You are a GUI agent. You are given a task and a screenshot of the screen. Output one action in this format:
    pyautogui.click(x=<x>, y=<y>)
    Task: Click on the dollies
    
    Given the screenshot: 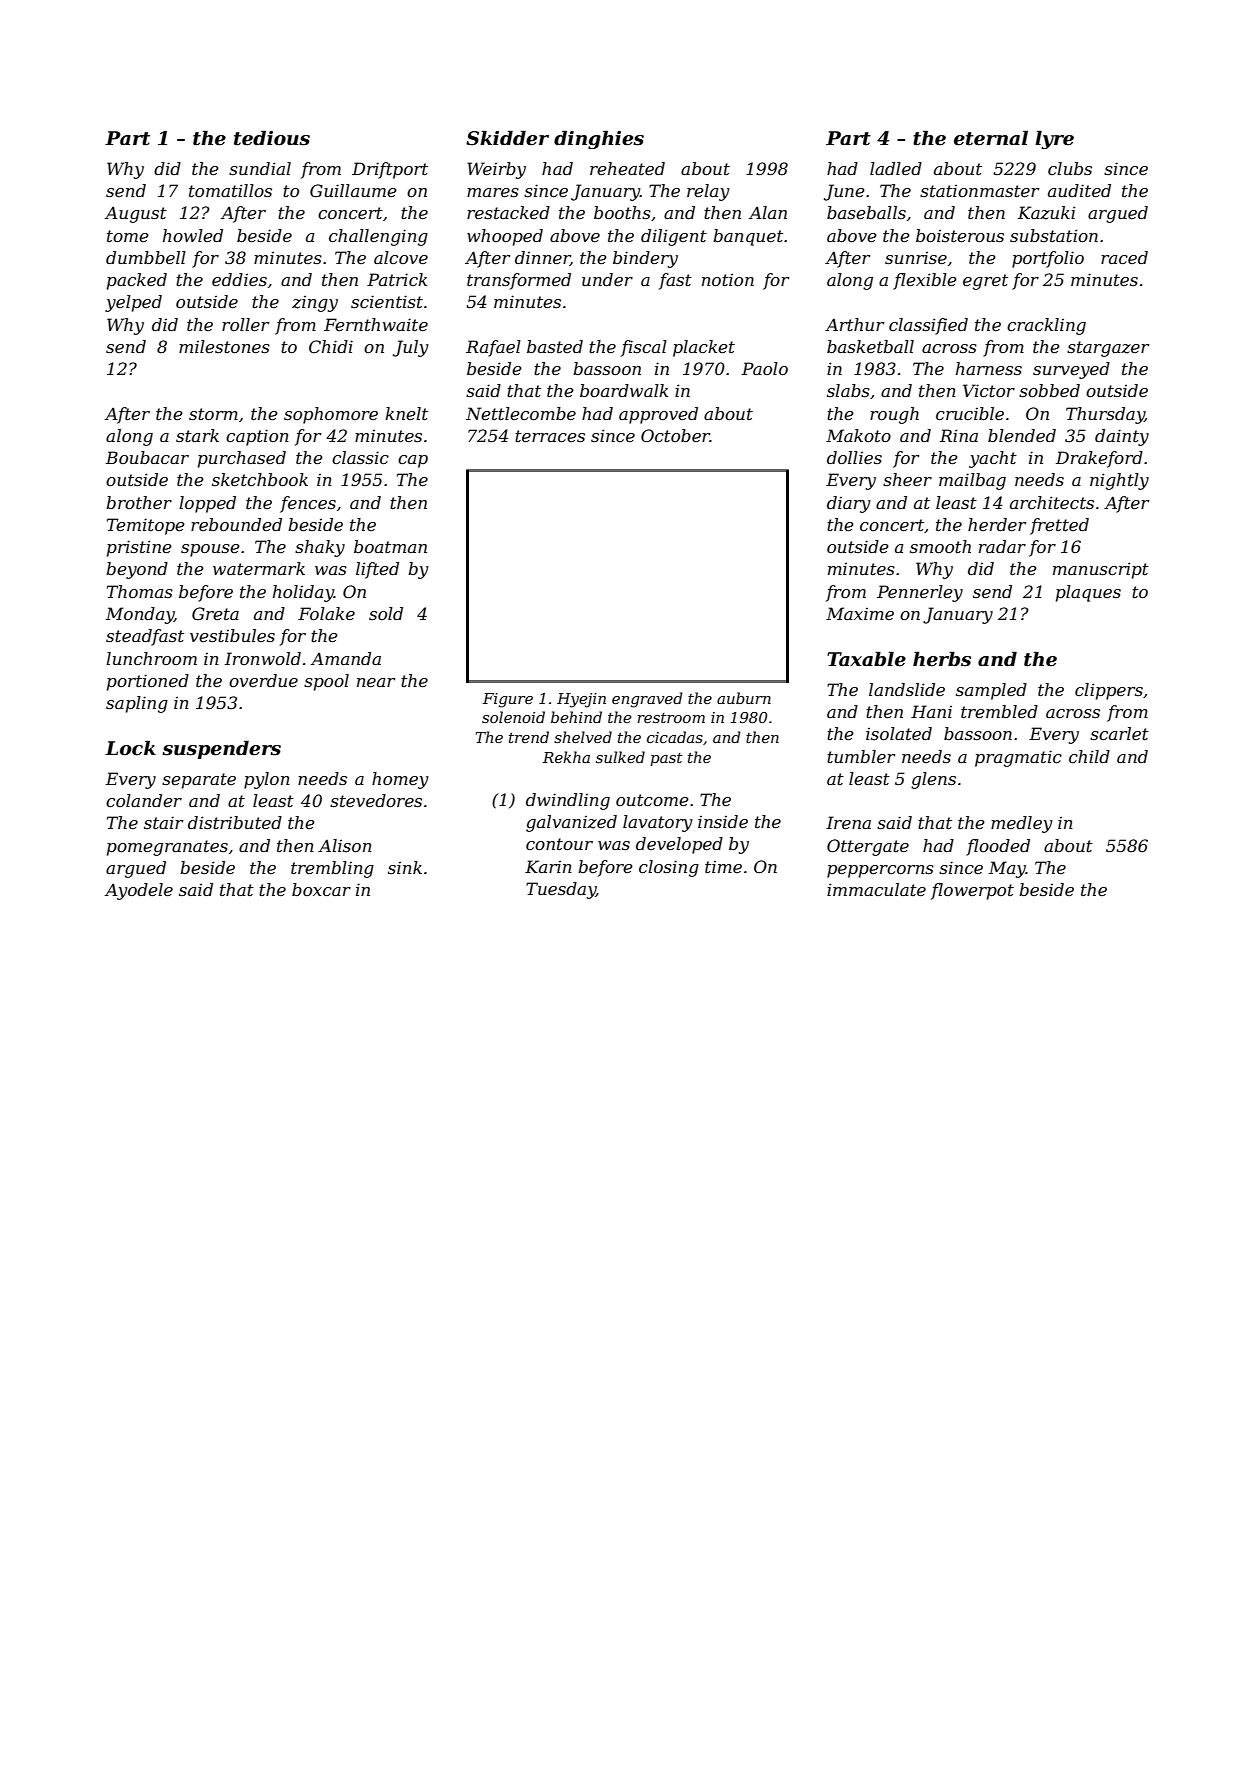 What is the action you would take?
    pyautogui.click(x=854, y=457)
